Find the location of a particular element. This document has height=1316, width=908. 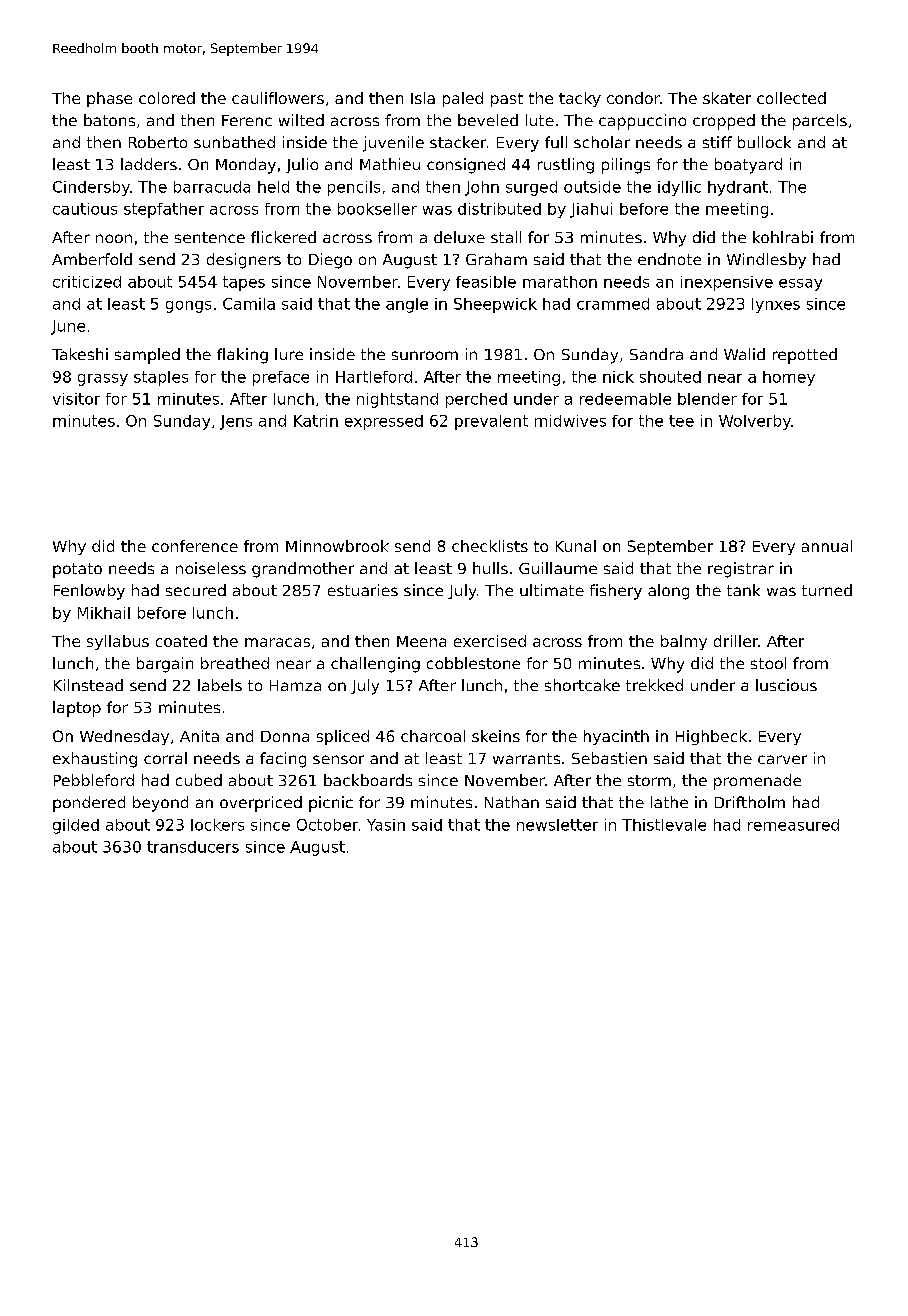

warrants is located at coordinates (526, 758).
